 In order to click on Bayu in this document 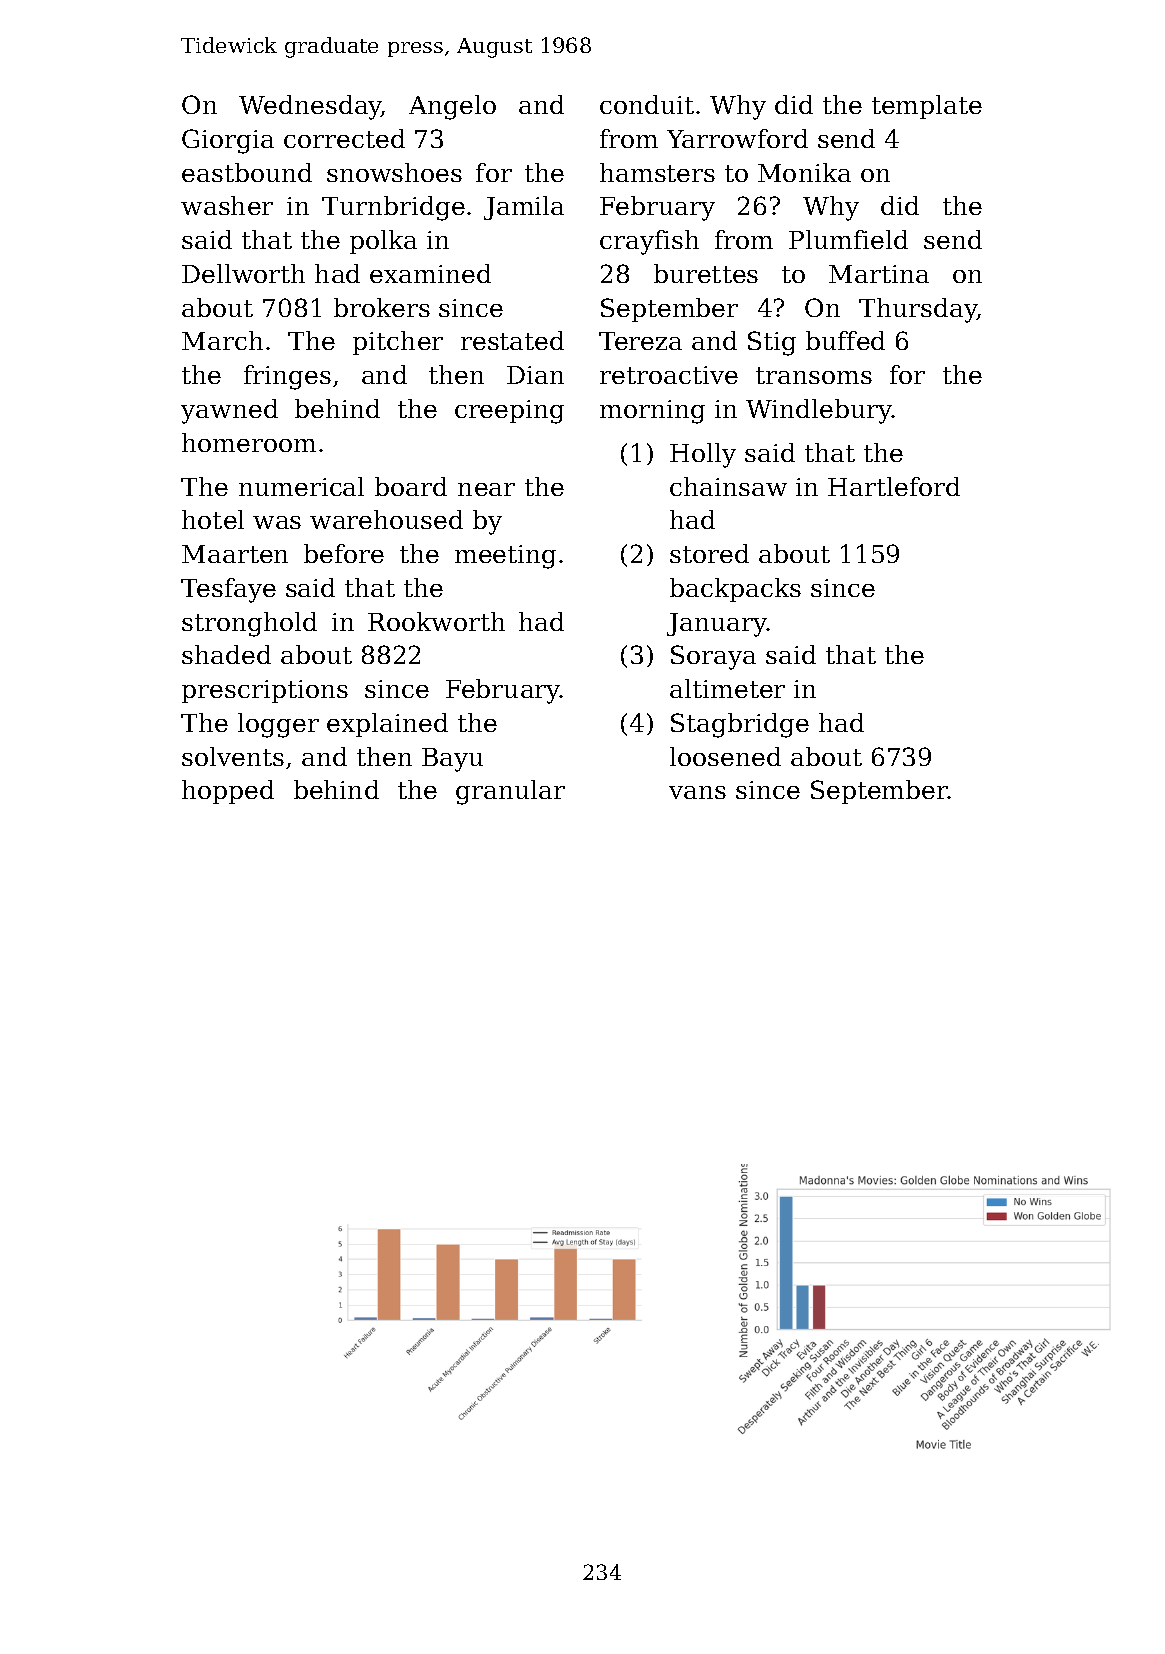, I will do `click(452, 760)`.
